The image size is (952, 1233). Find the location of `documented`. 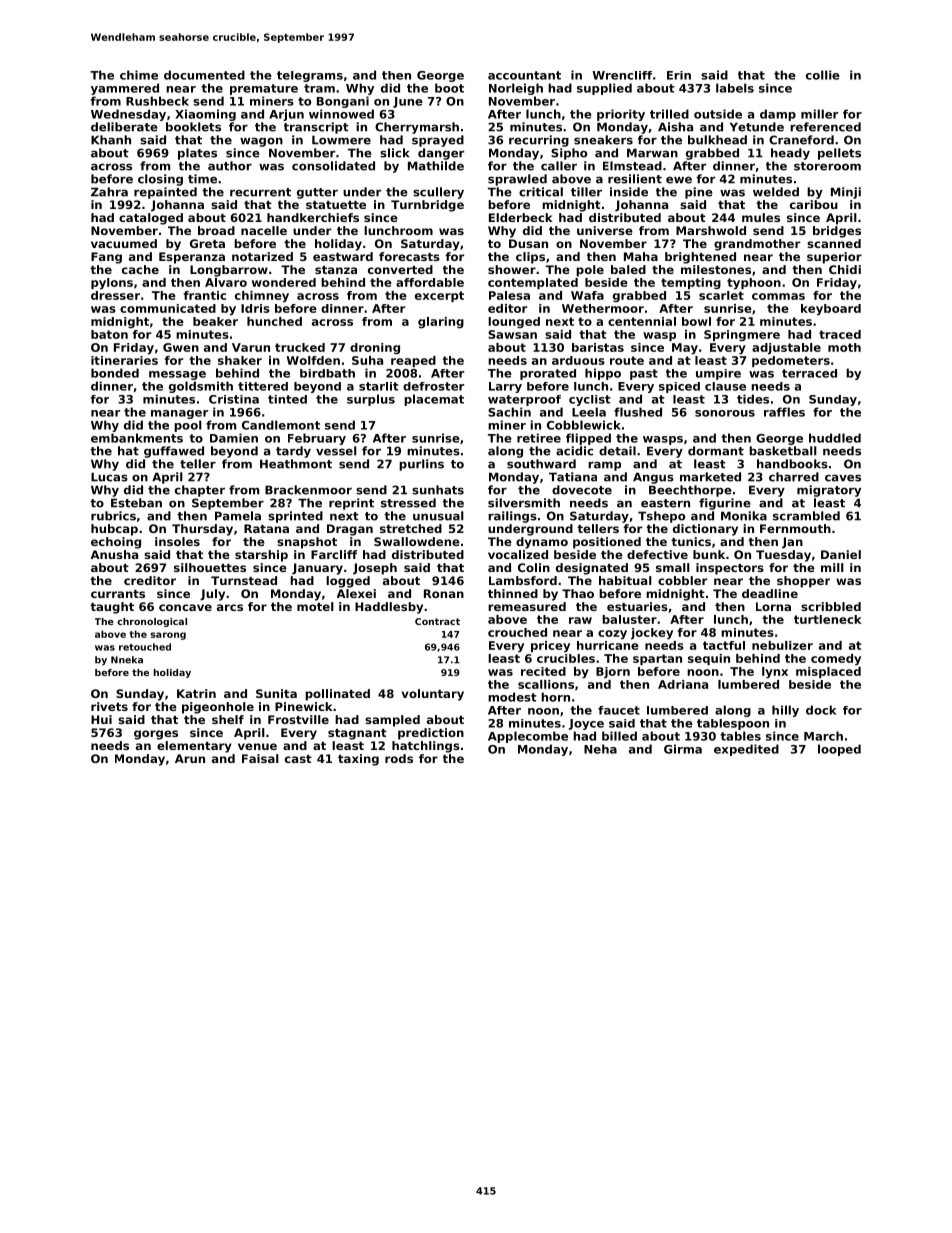

documented is located at coordinates (204, 75).
